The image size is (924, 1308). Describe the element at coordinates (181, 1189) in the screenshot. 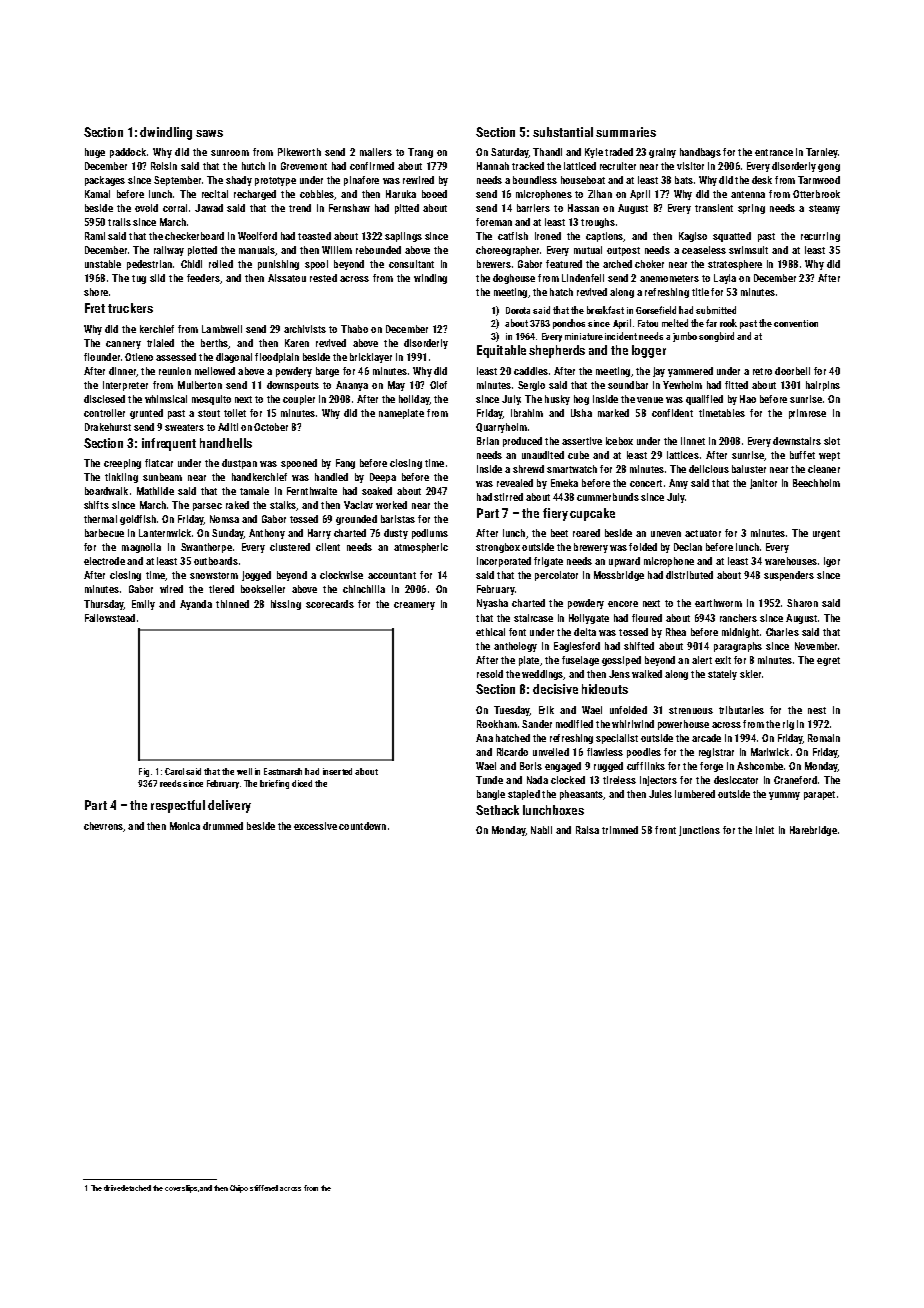

I see `coverslips` at that location.
